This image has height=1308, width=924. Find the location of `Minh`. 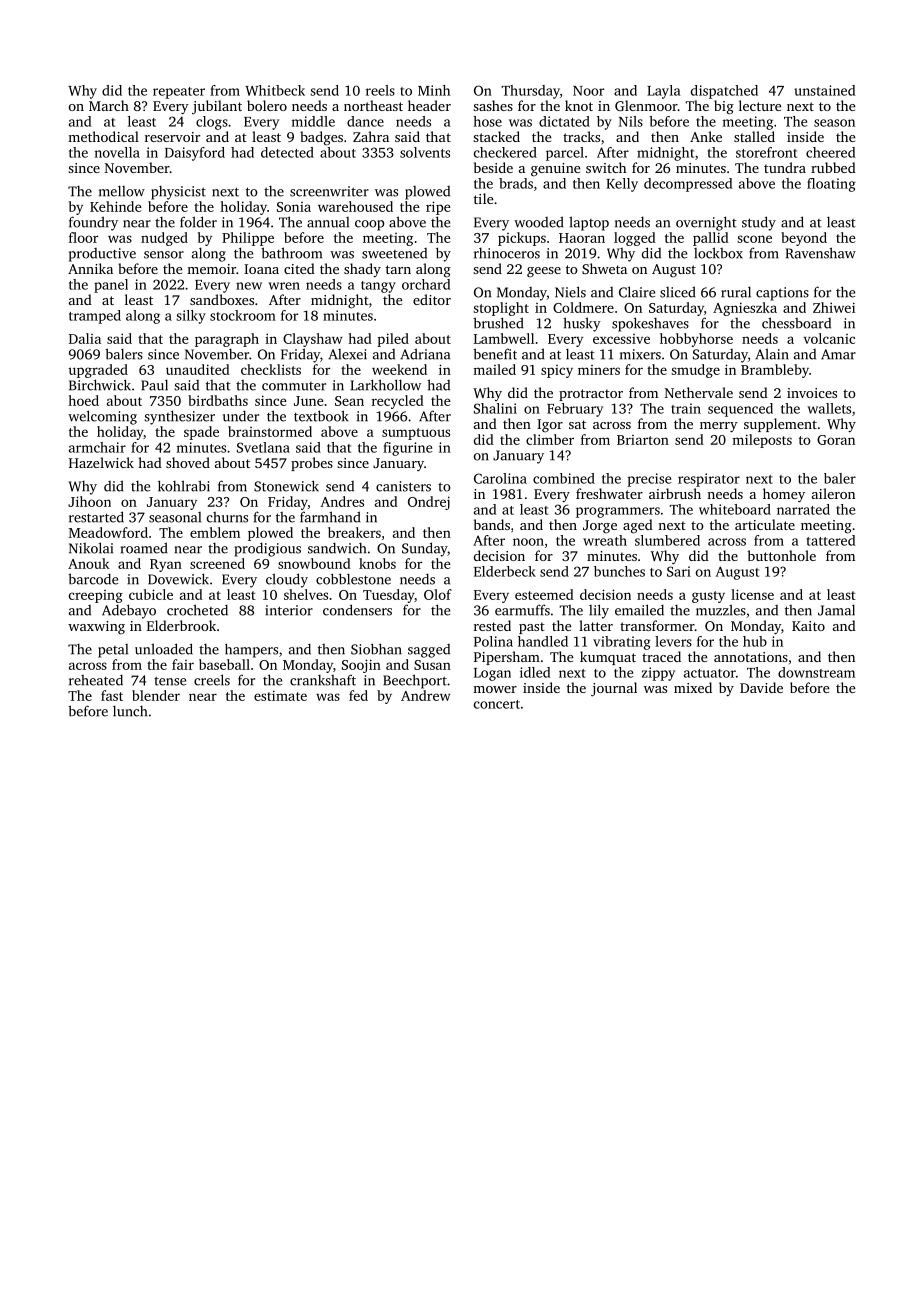

Minh is located at coordinates (434, 90).
